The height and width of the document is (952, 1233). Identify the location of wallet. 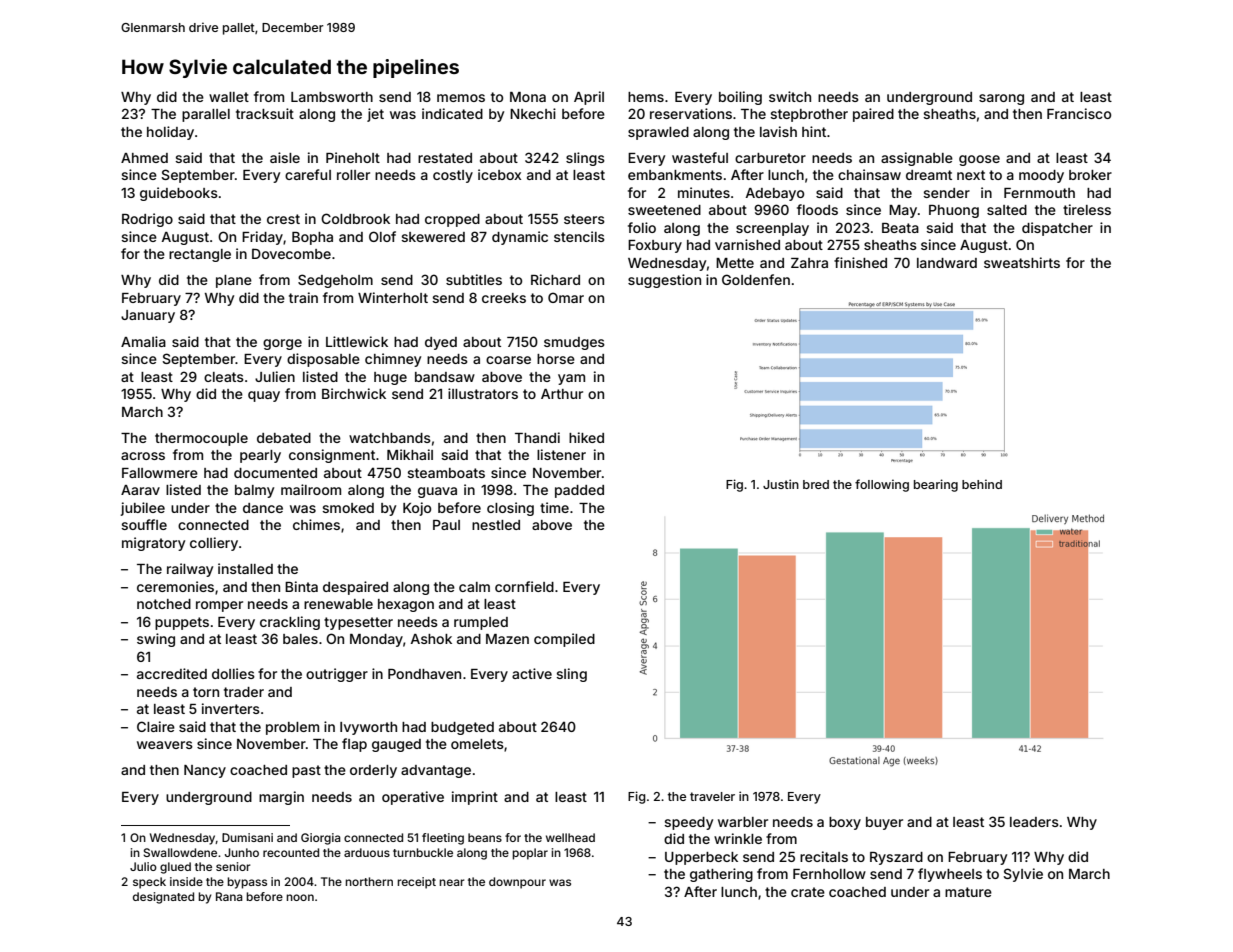
(229, 97).
